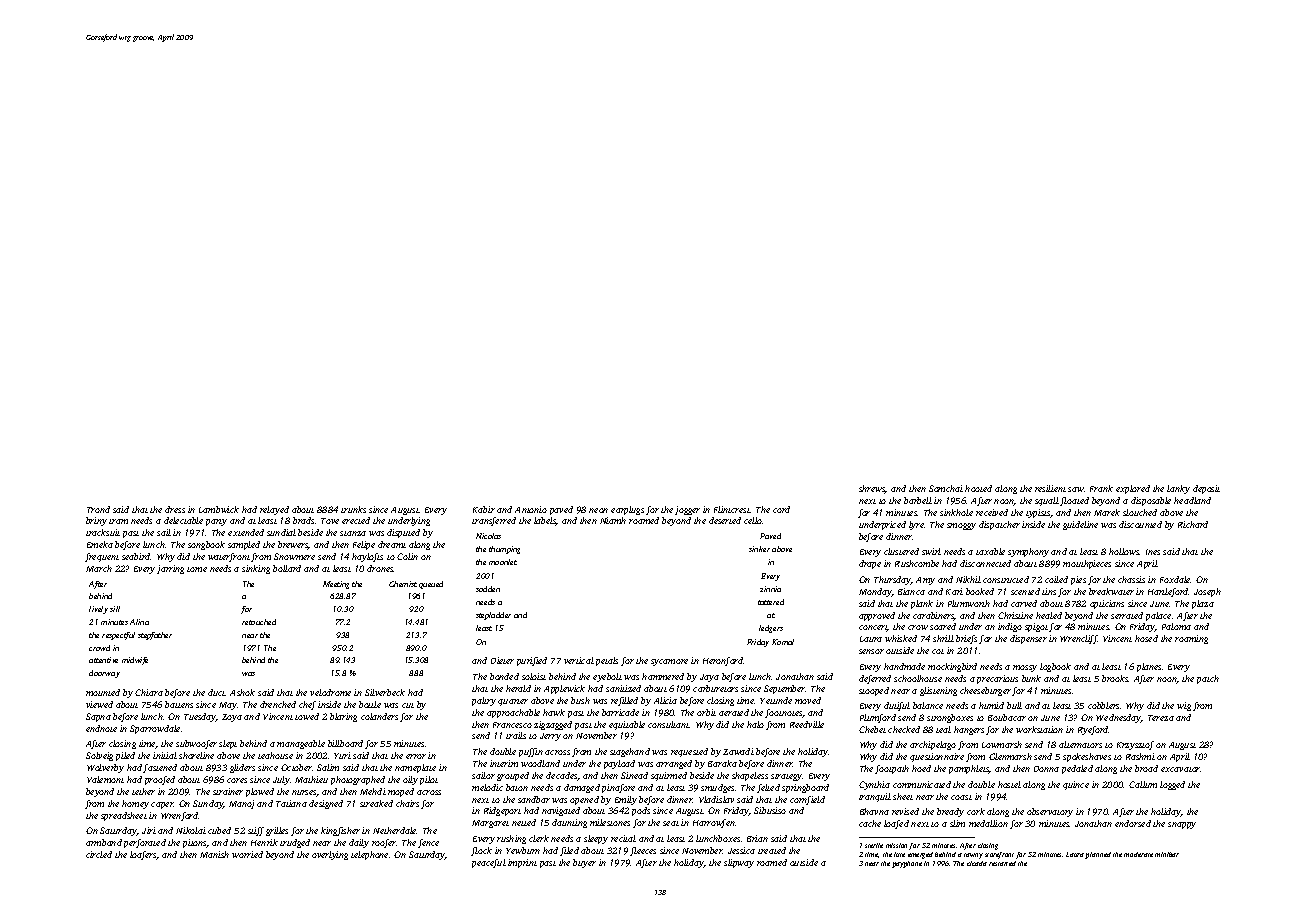 Image resolution: width=1308 pixels, height=924 pixels. What do you see at coordinates (781, 509) in the screenshot?
I see `cord` at bounding box center [781, 509].
